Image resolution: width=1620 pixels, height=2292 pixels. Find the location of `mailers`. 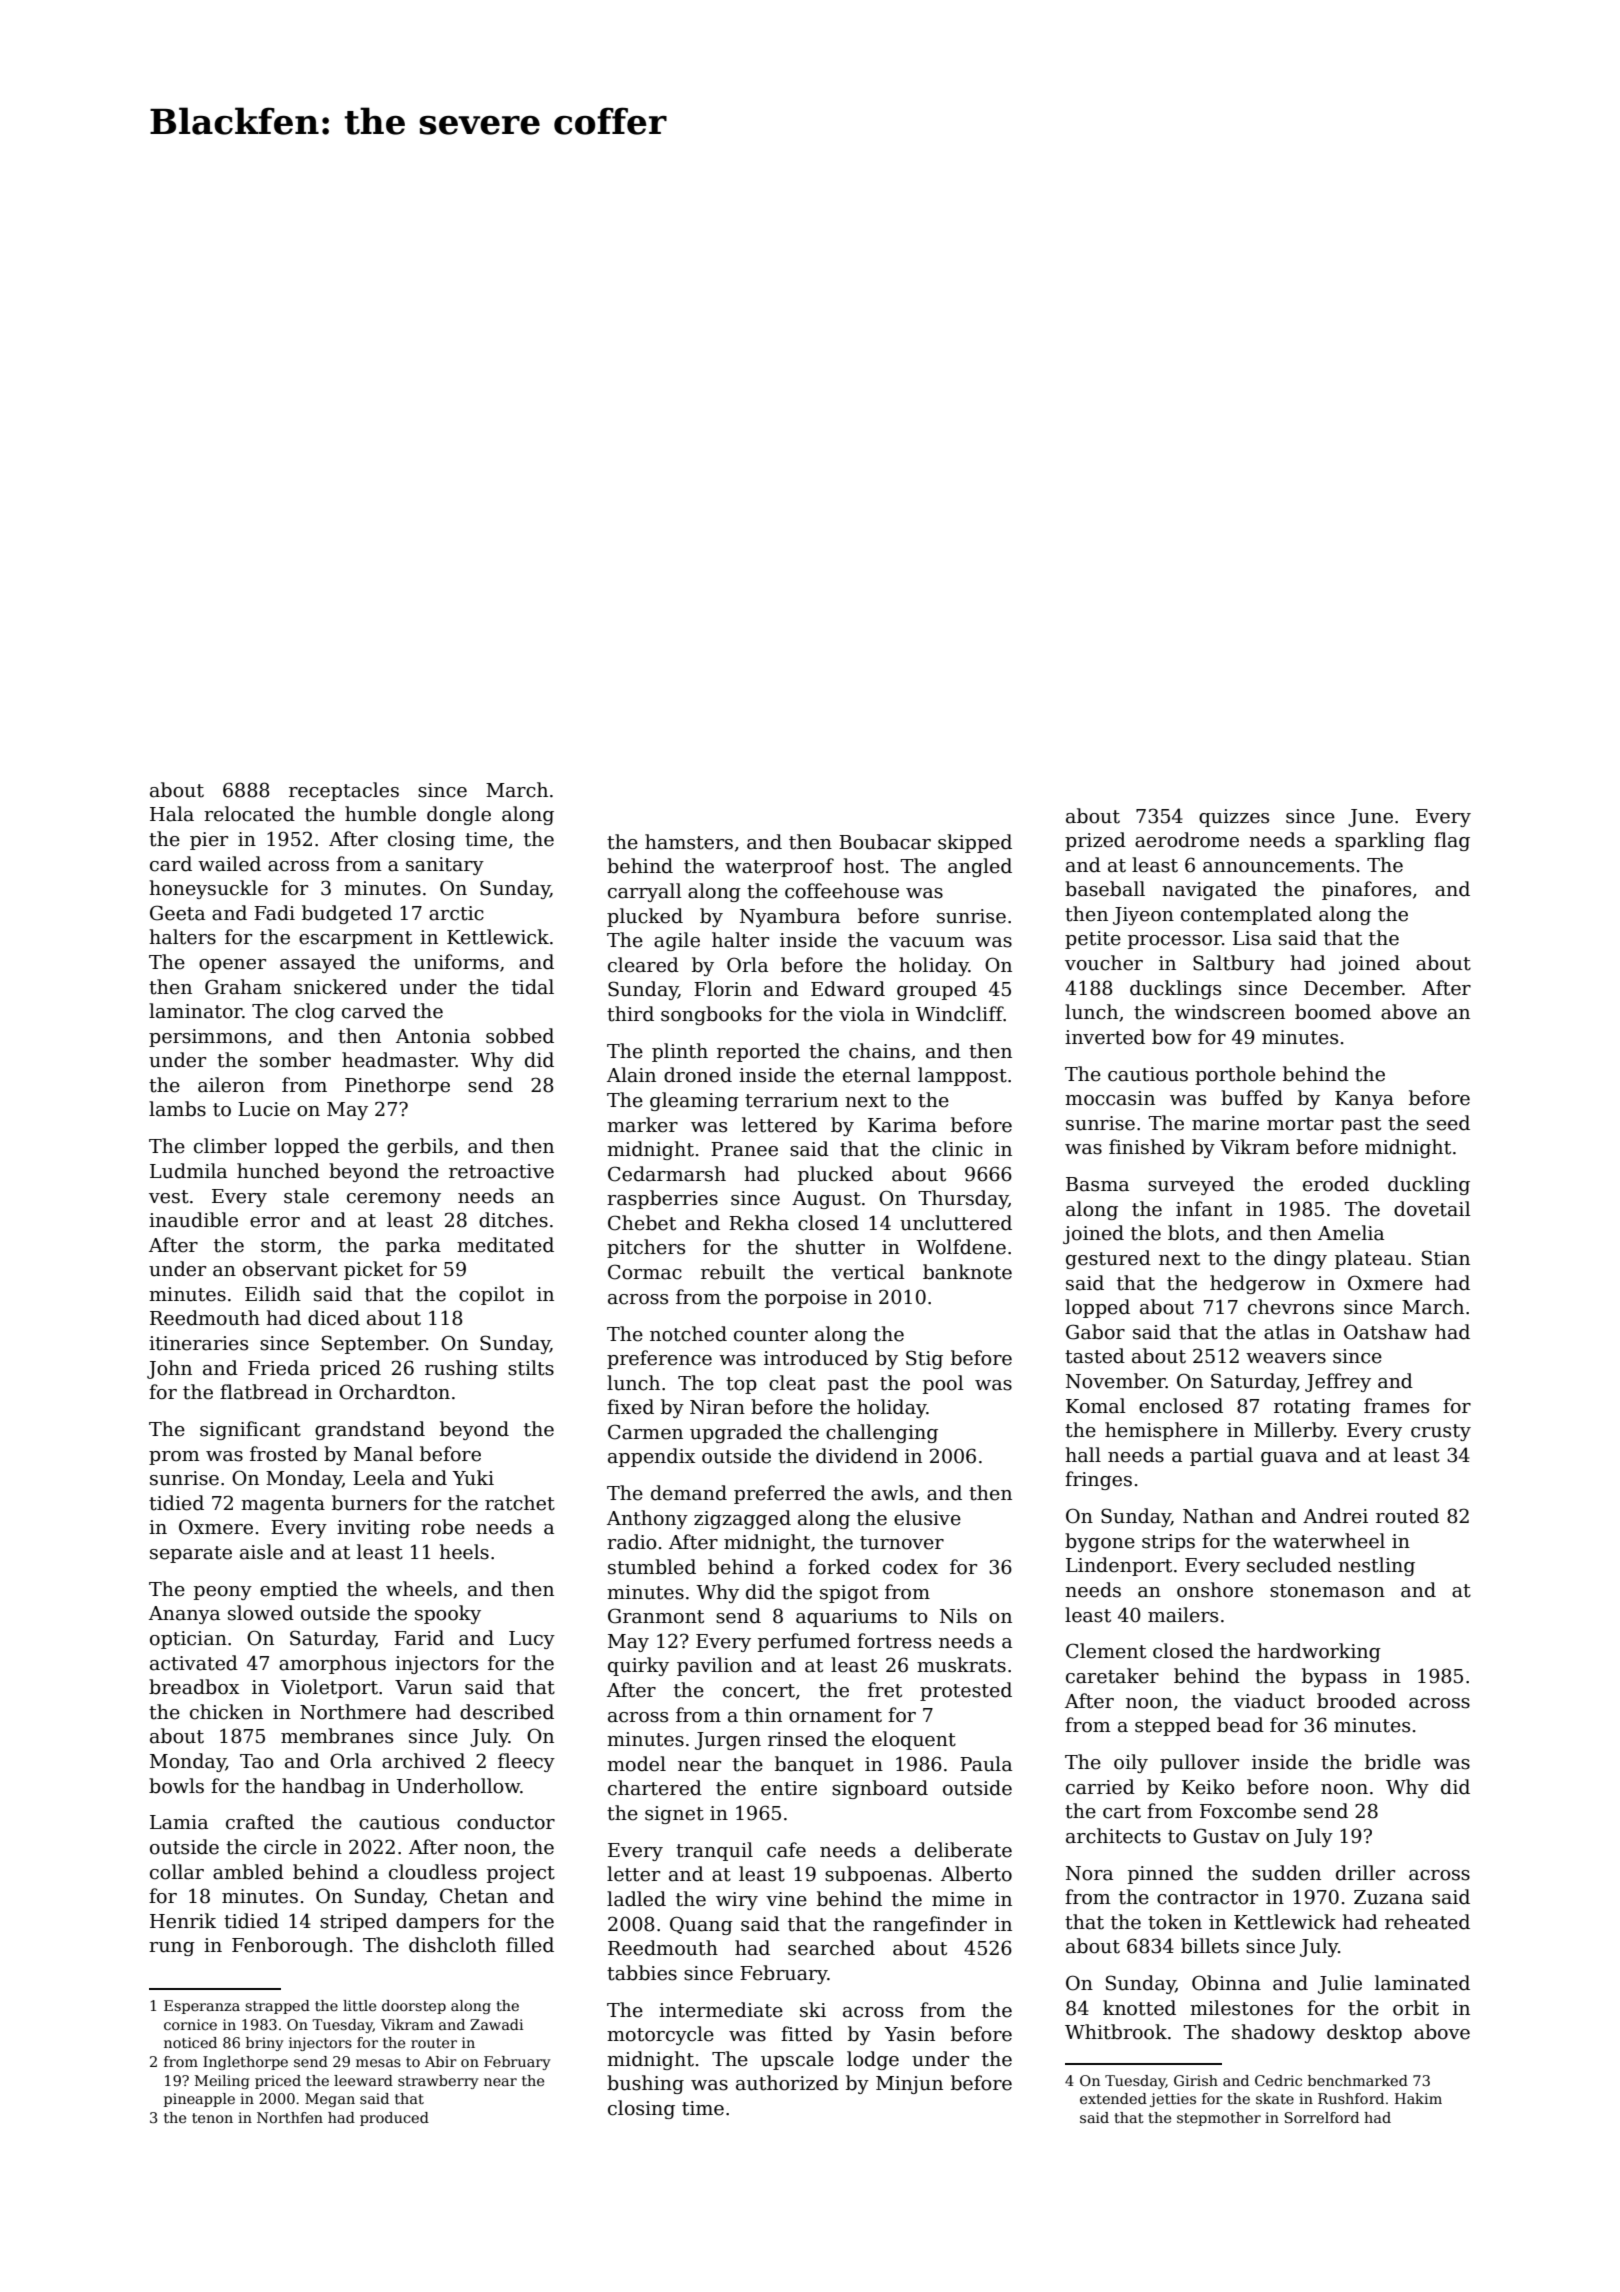

mailers is located at coordinates (1183, 1615).
